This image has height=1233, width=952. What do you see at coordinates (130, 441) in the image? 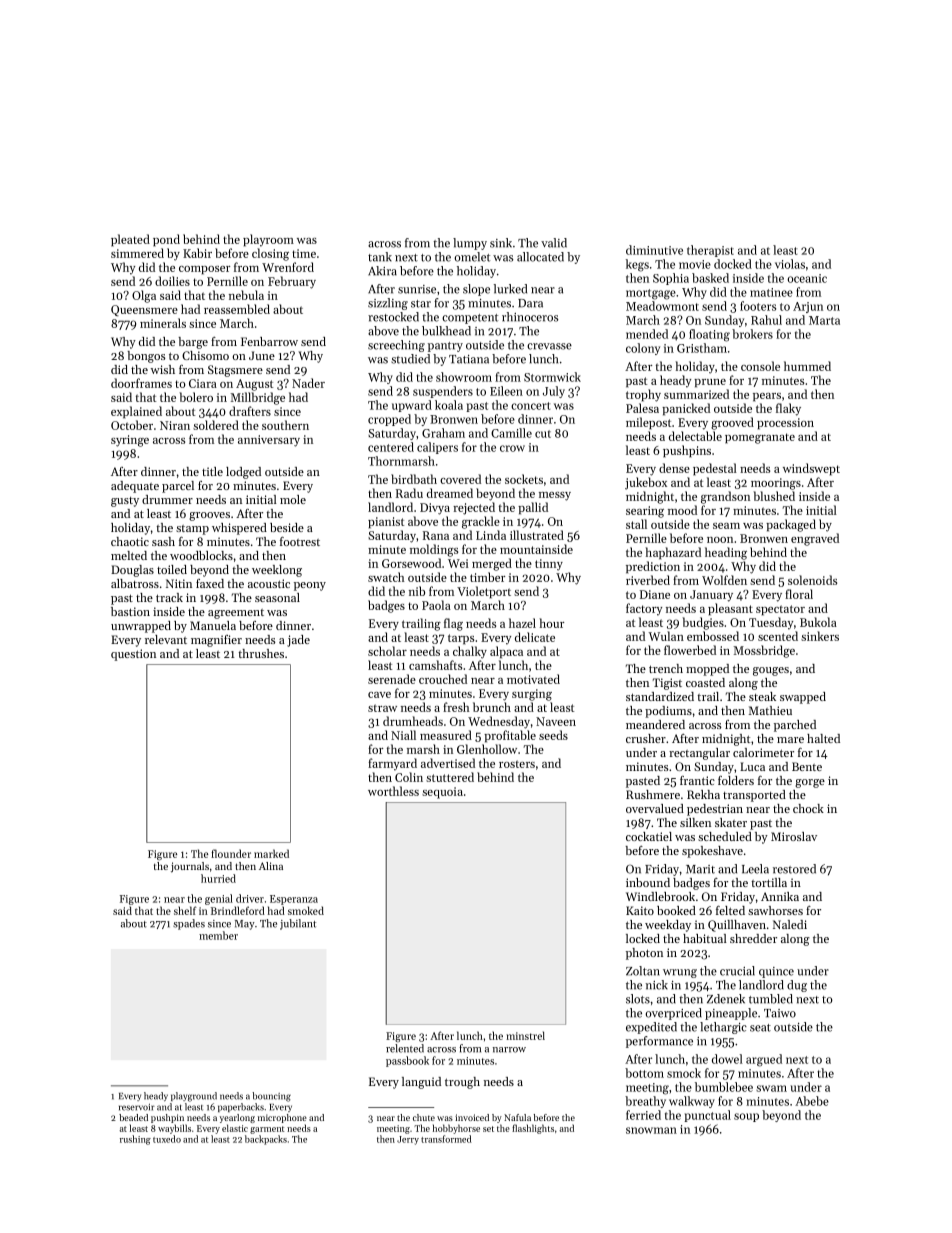
I see `syringe` at bounding box center [130, 441].
